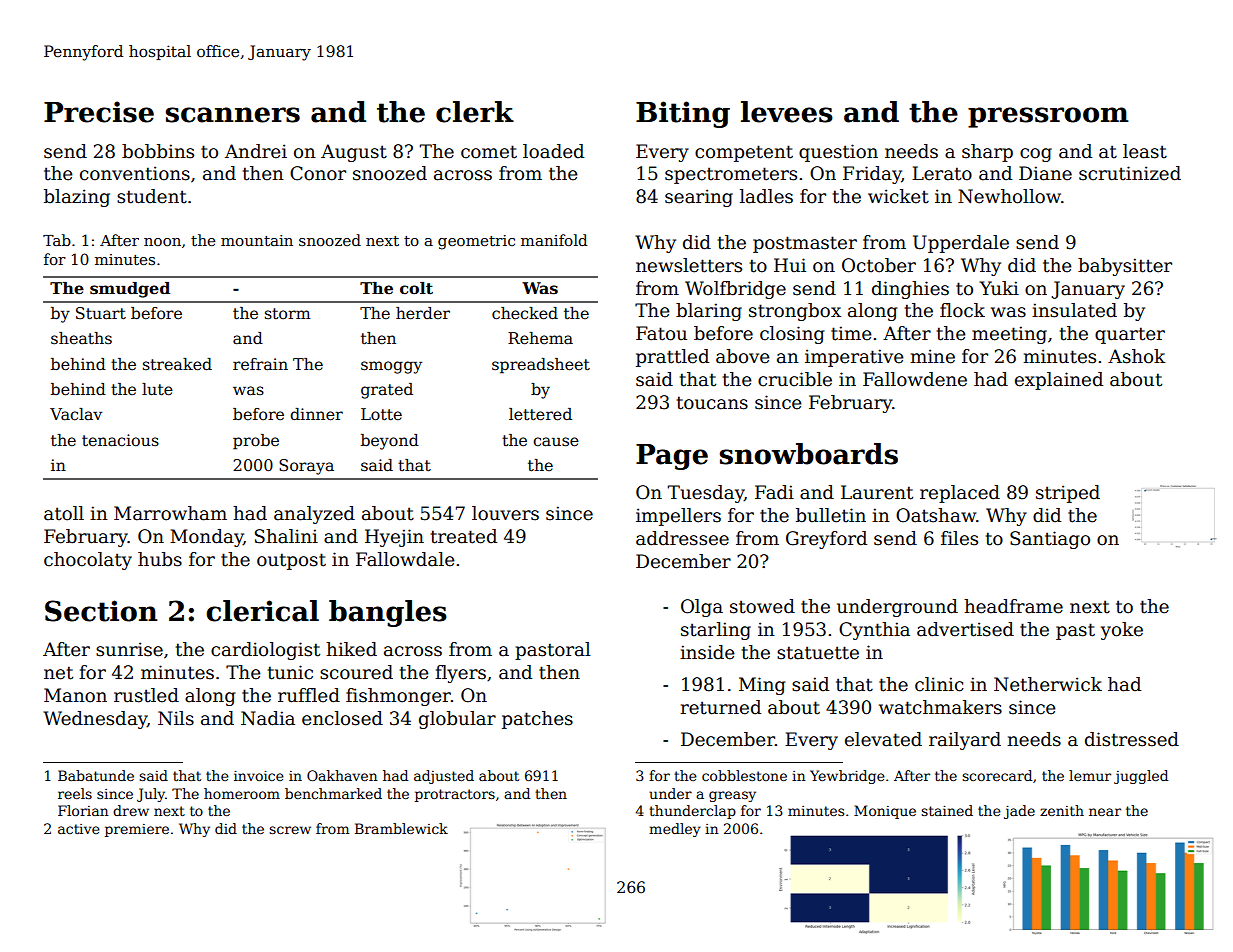 The image size is (1233, 952). I want to click on Vaclav, so click(76, 414).
